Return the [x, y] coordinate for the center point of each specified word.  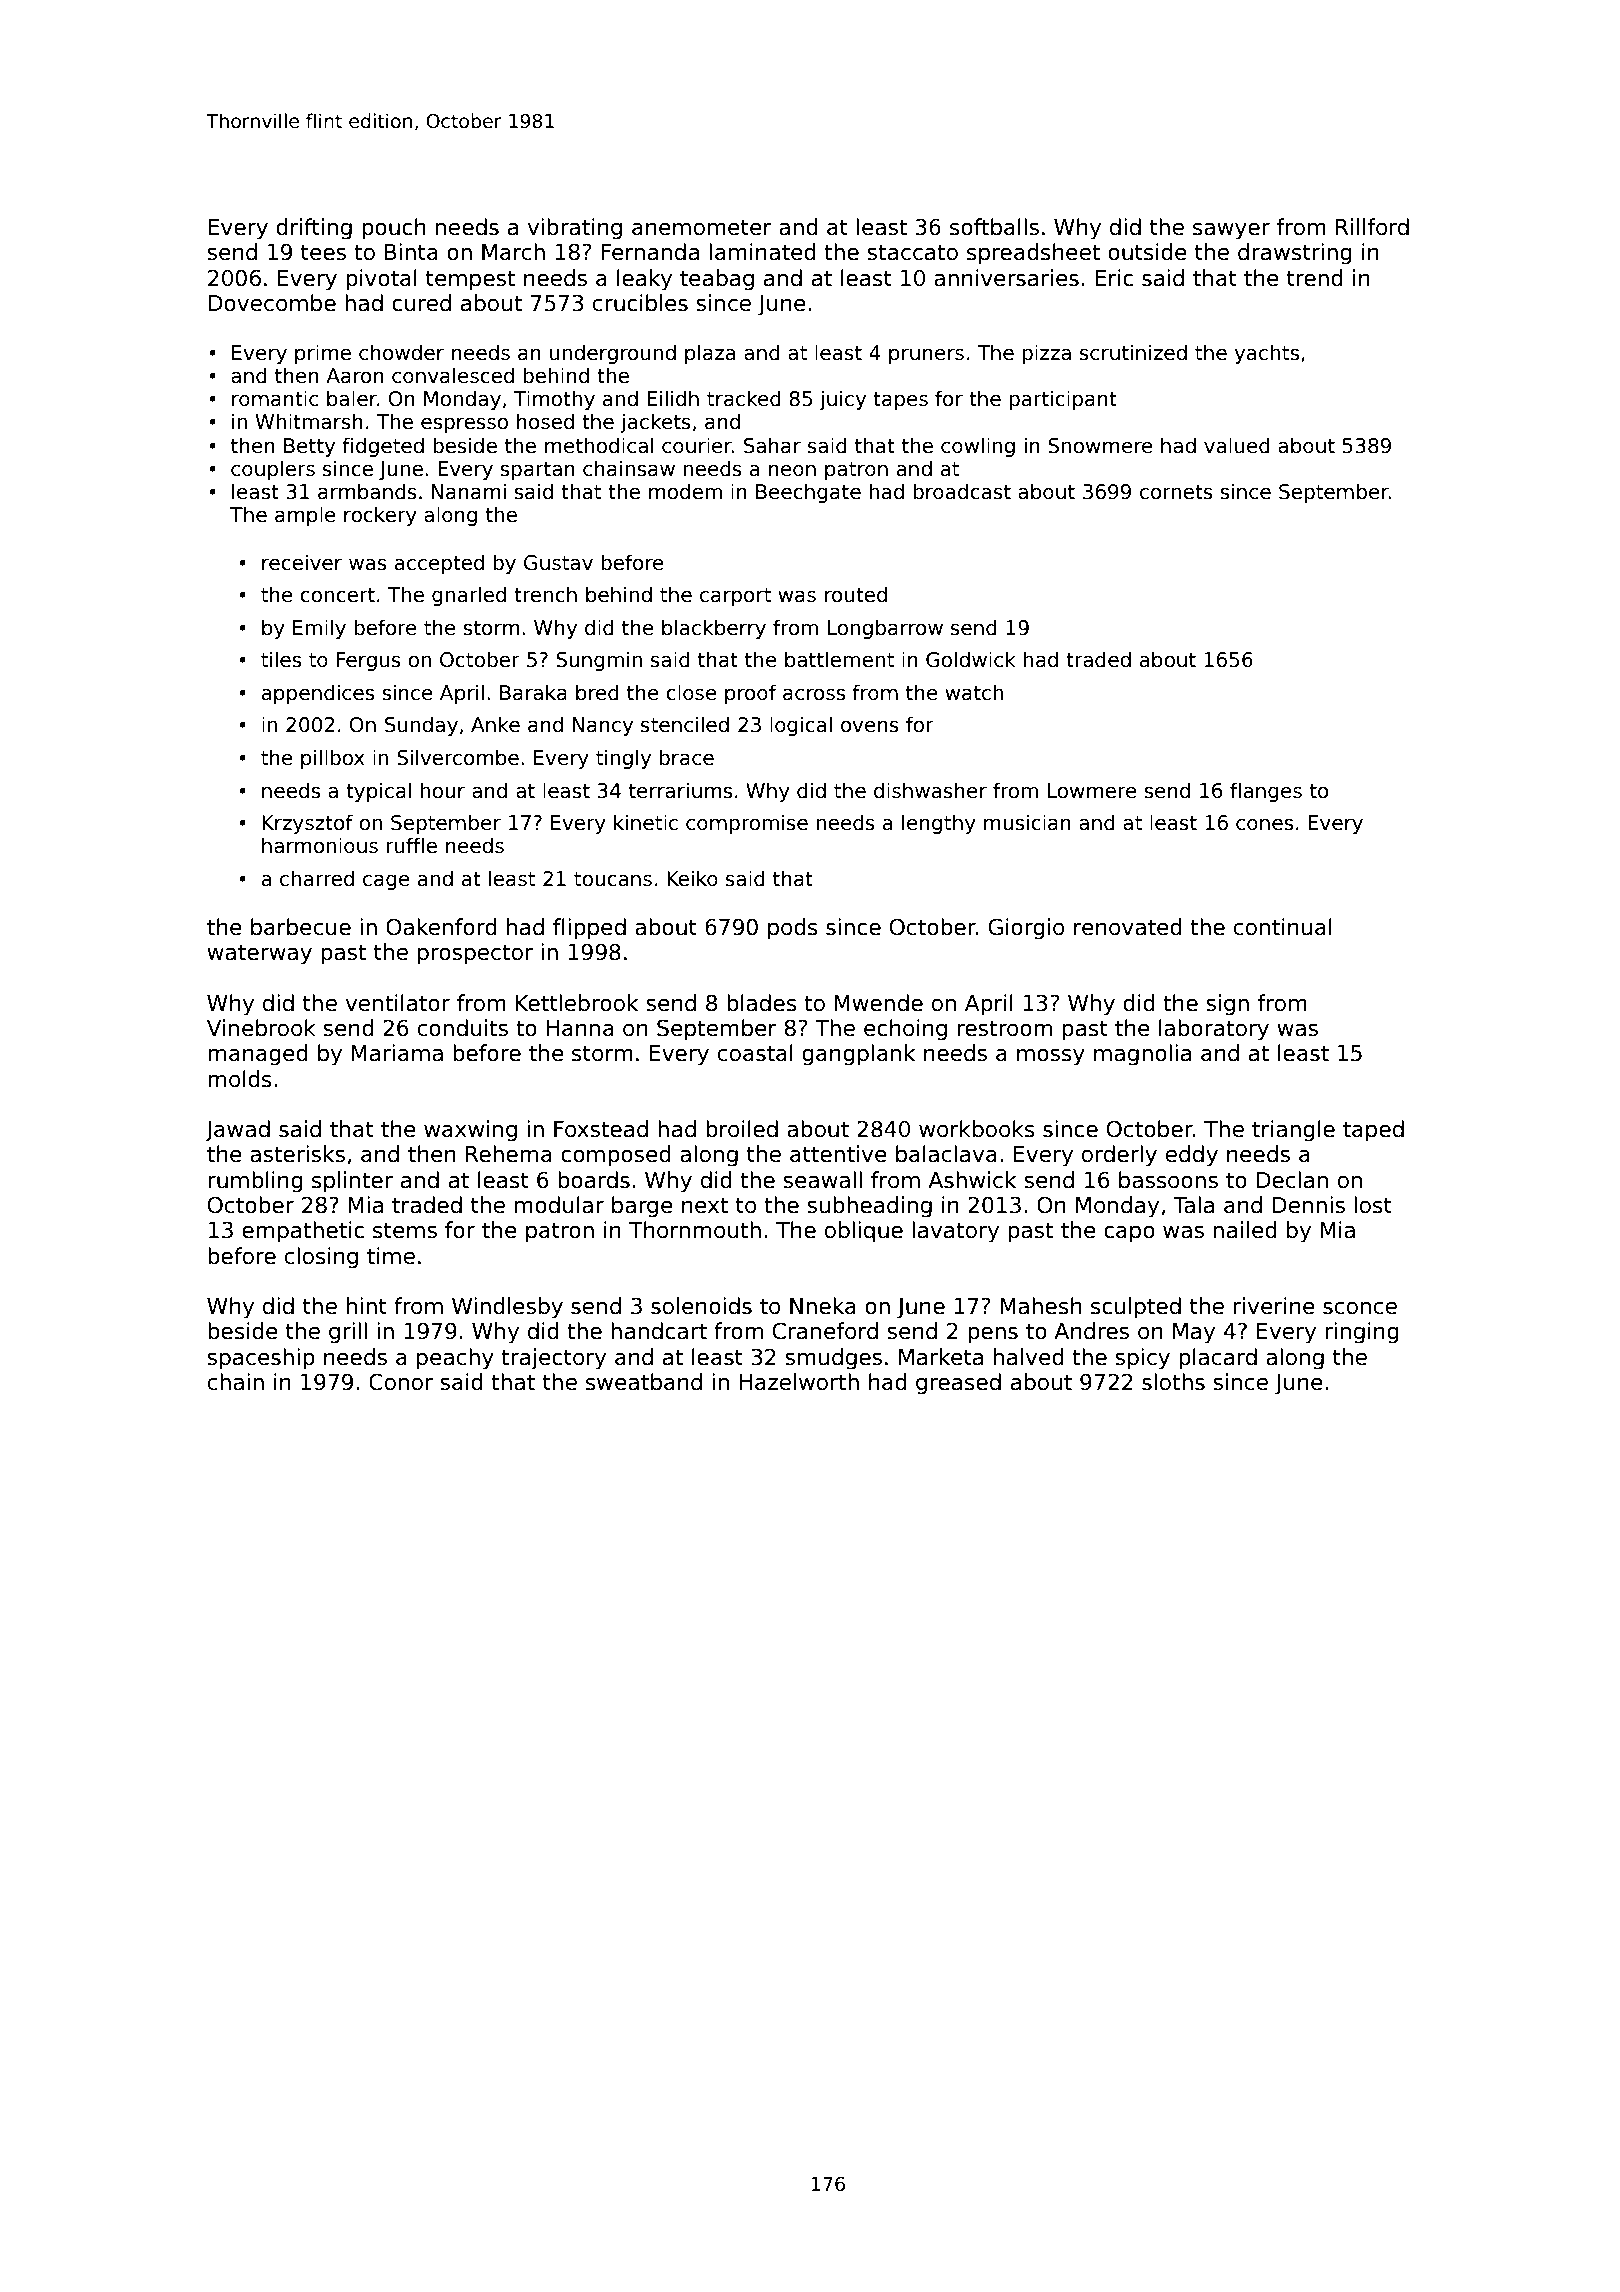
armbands [367, 491]
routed [856, 594]
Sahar [772, 445]
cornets [1176, 492]
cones [1264, 824]
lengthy [939, 824]
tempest [470, 280]
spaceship [261, 1359]
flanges [1266, 792]
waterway [259, 954]
